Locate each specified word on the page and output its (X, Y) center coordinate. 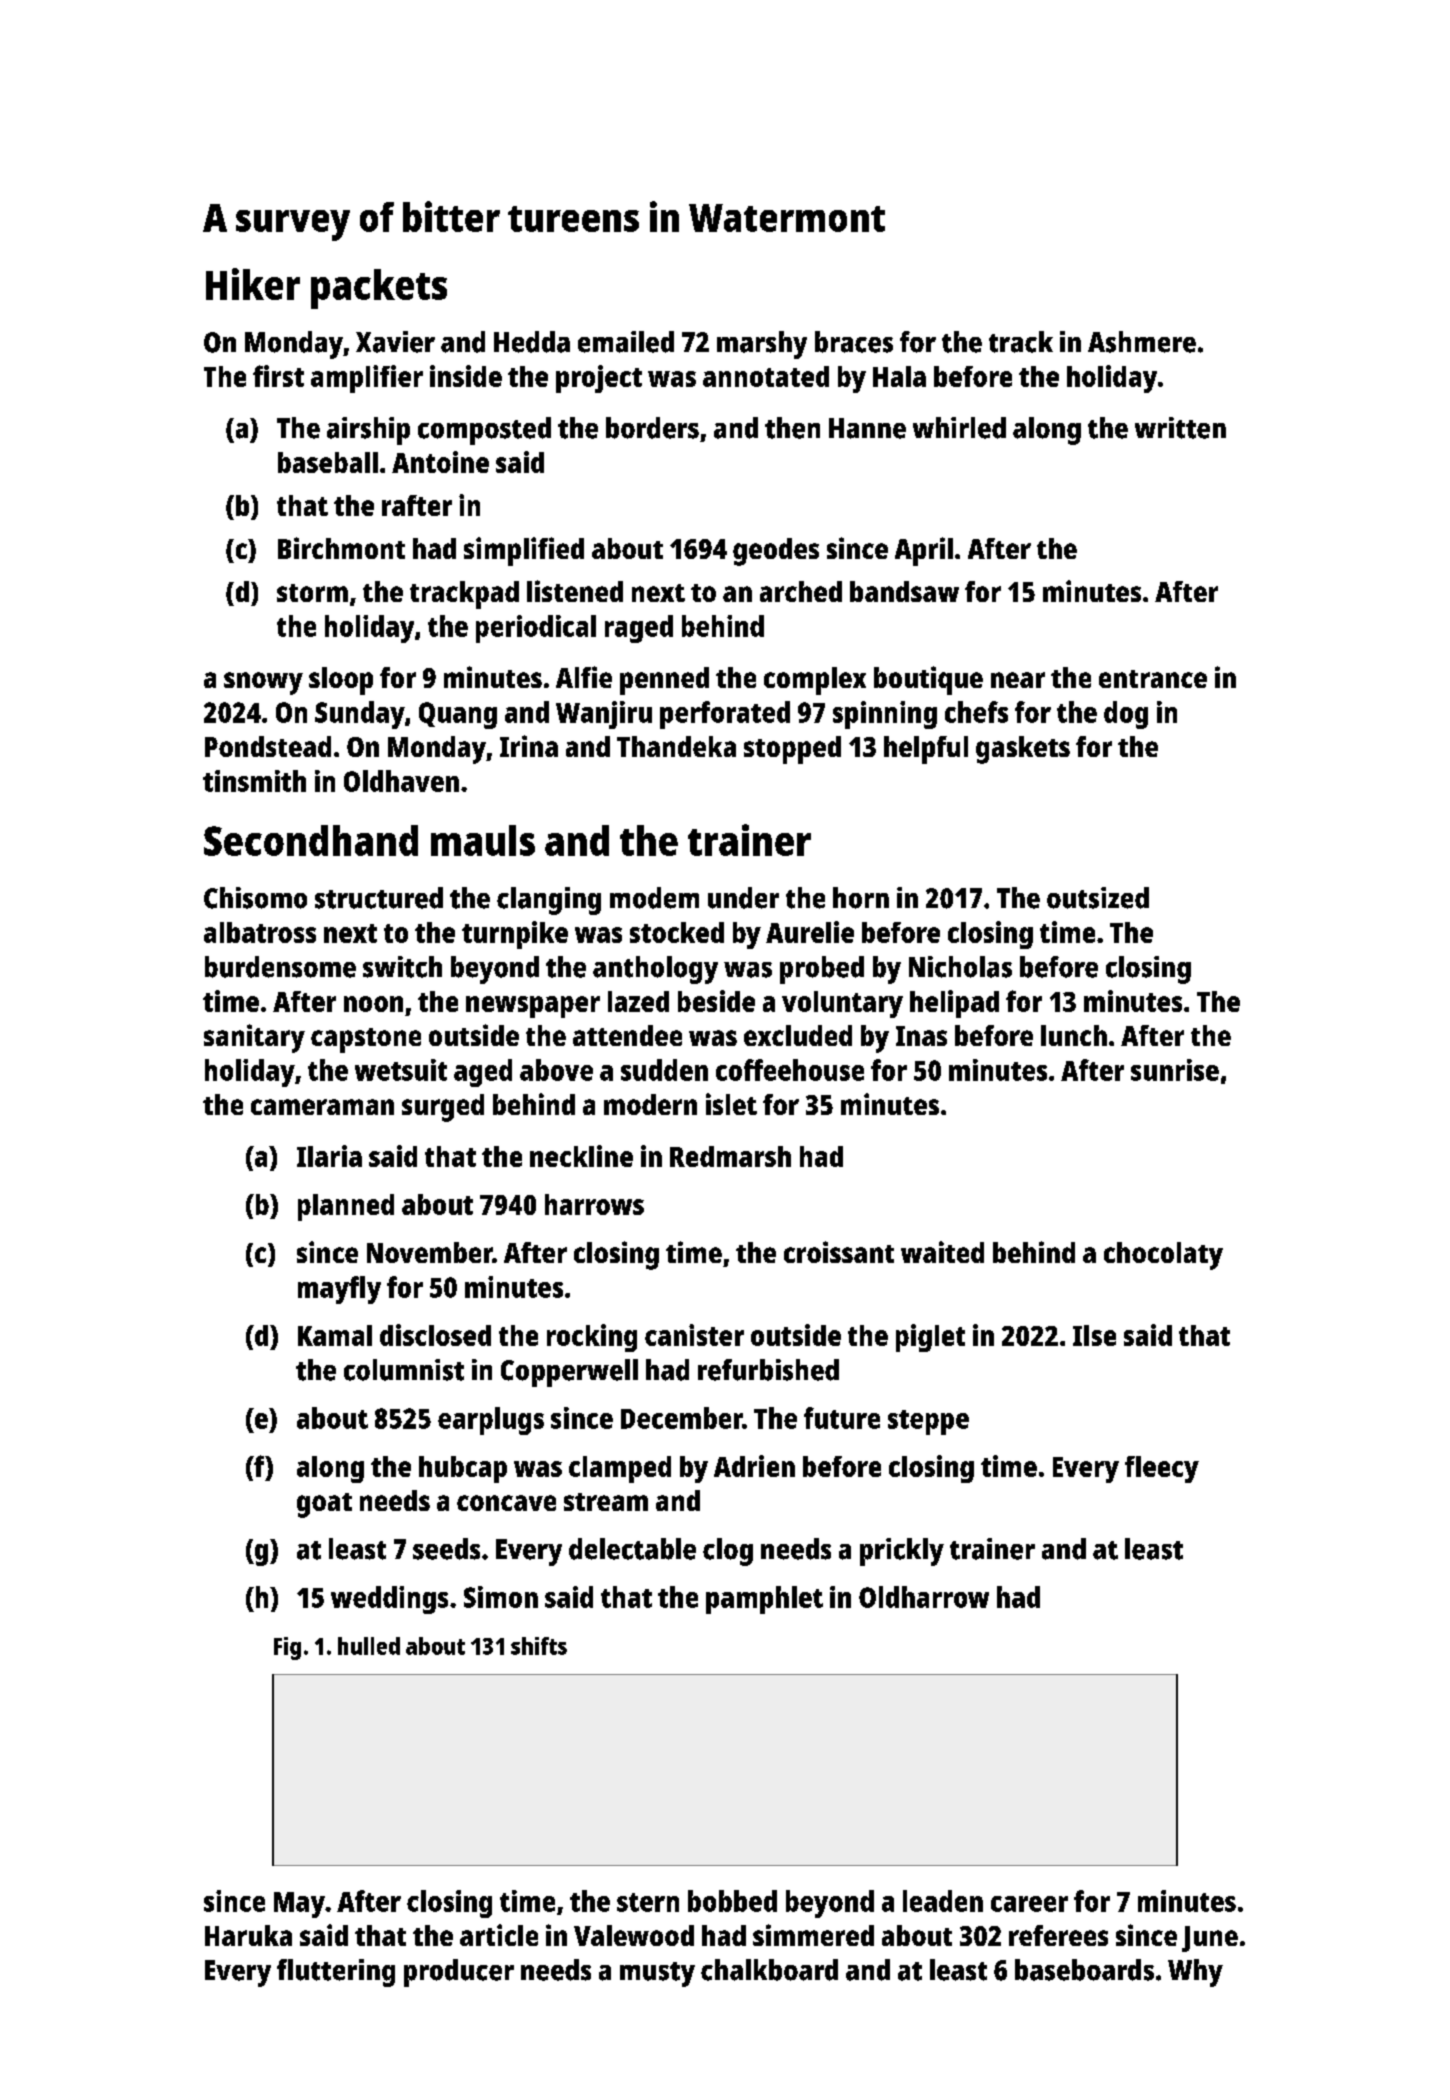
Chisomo (255, 898)
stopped (792, 750)
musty (657, 1974)
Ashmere (1142, 342)
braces (854, 342)
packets (379, 289)
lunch (1074, 1035)
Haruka (248, 1935)
